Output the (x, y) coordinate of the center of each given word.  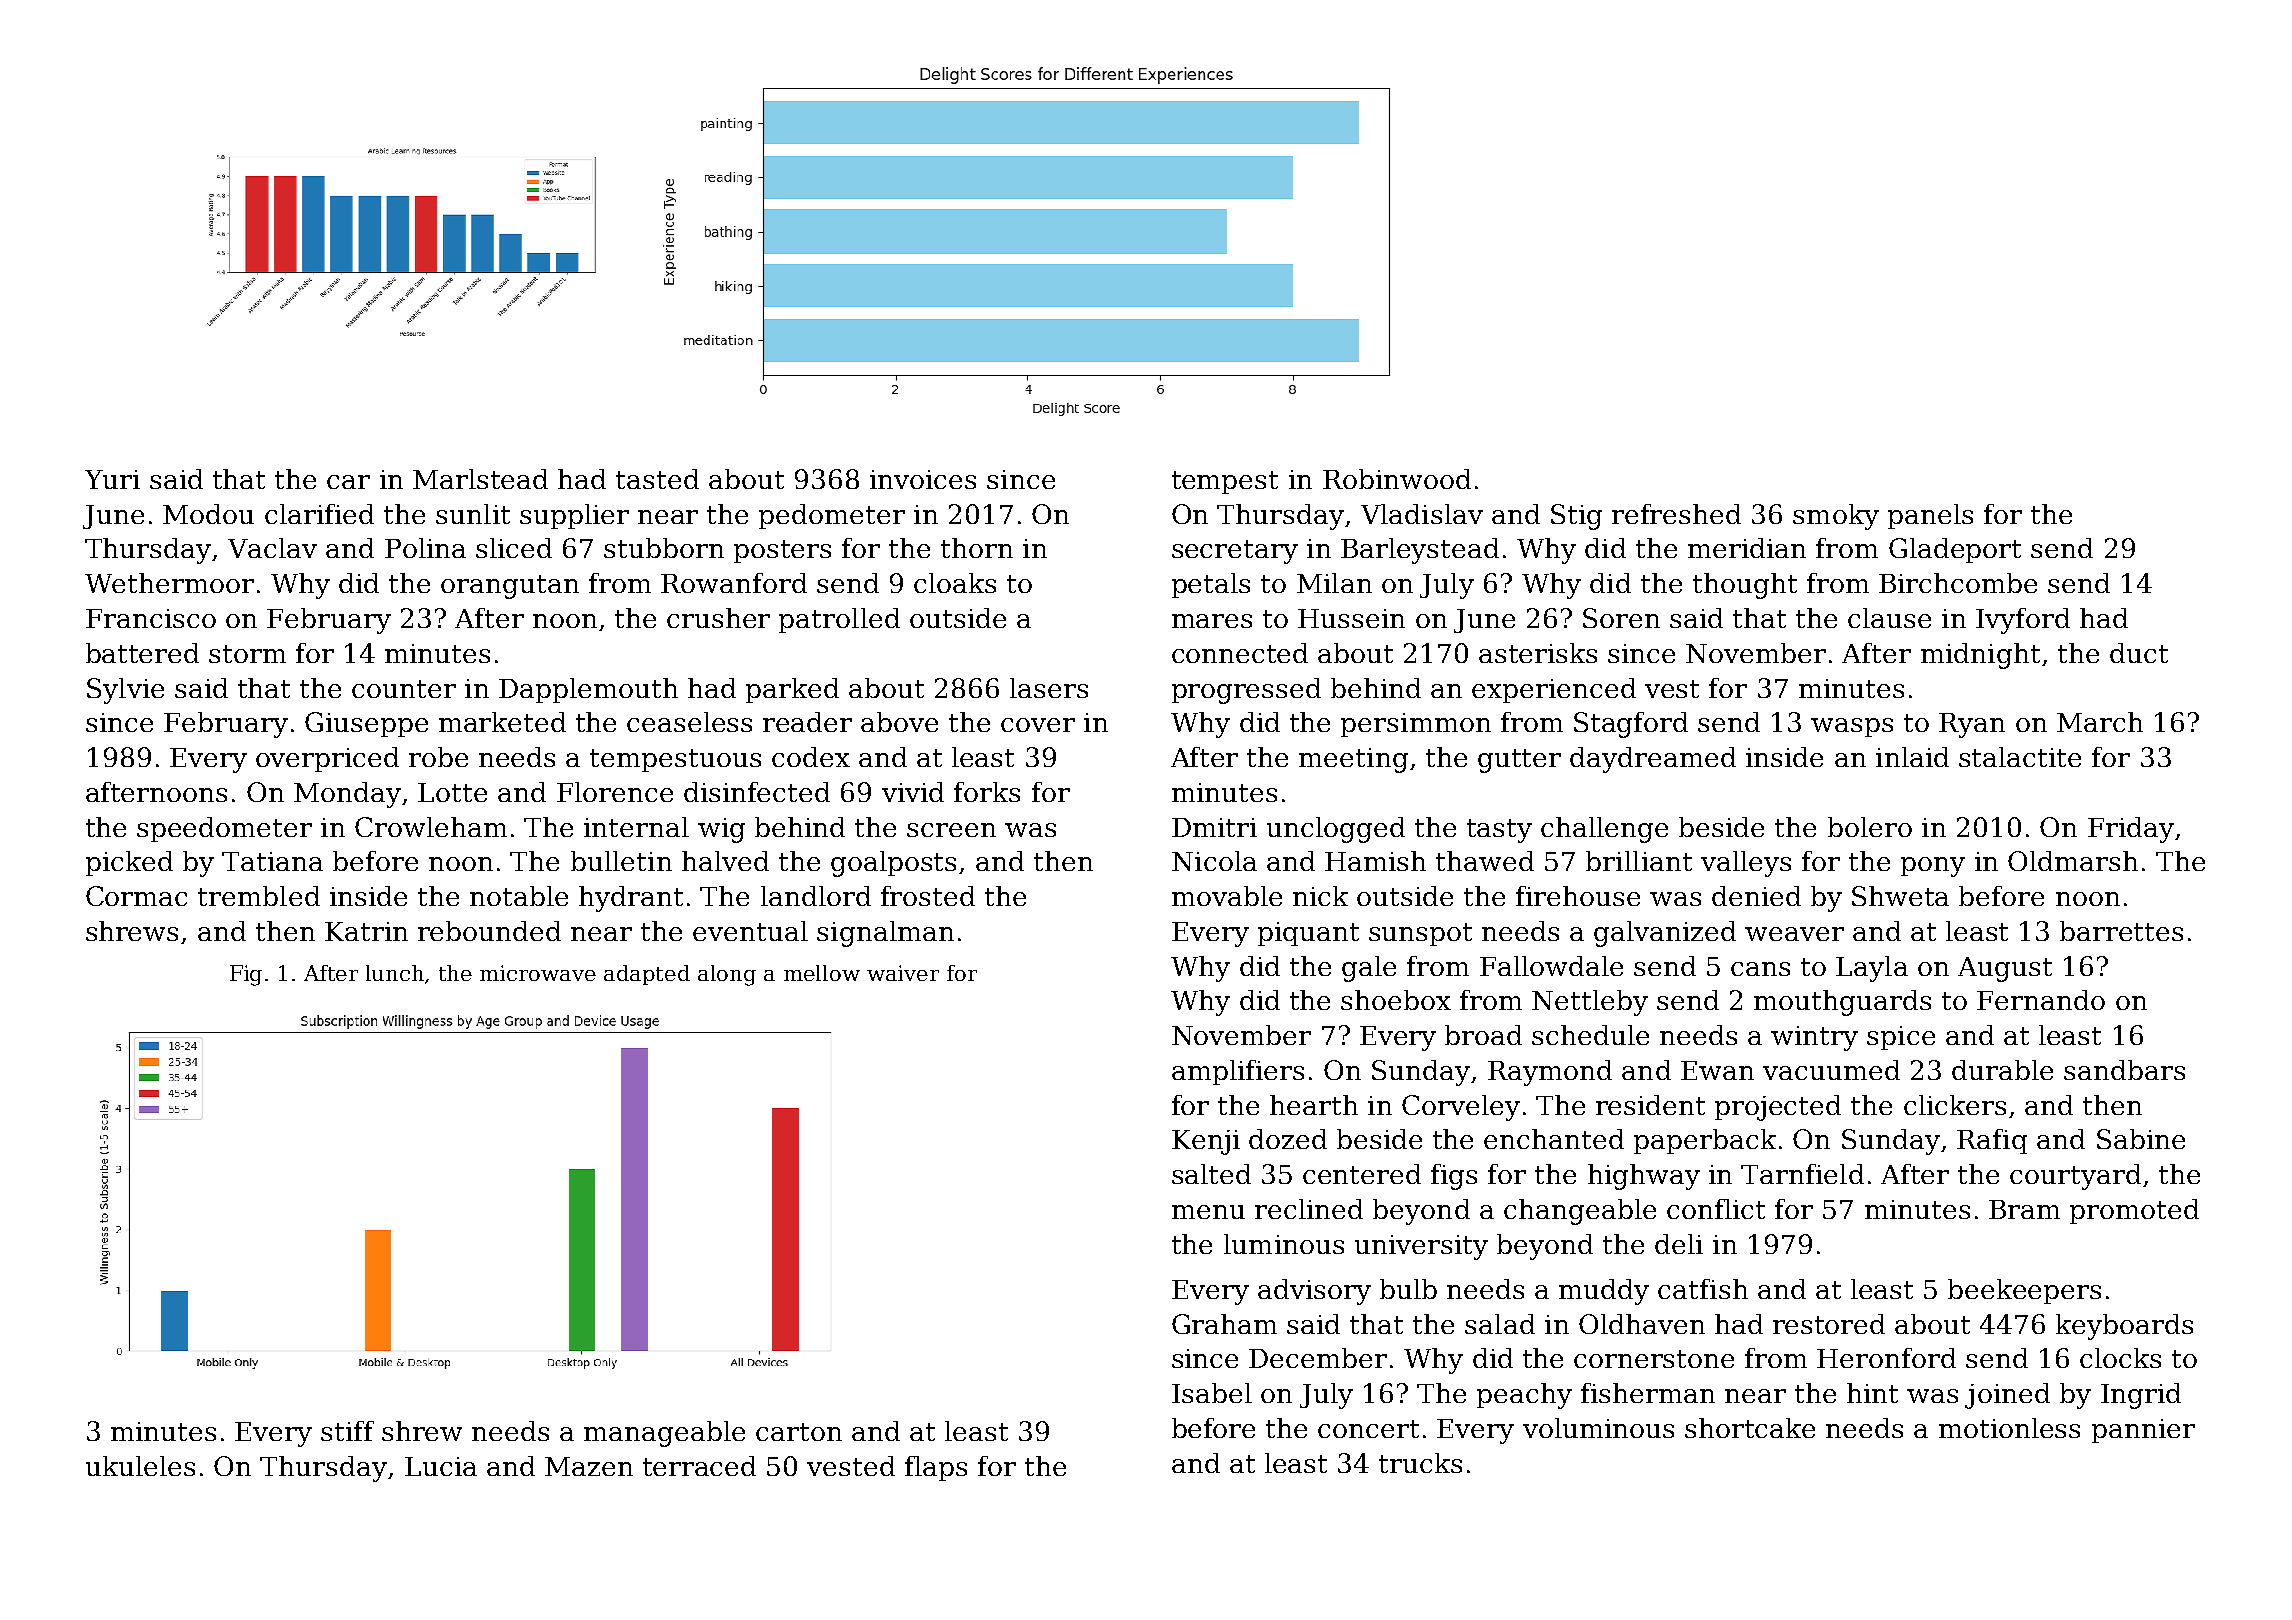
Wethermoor (169, 583)
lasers (1049, 688)
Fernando (2041, 1000)
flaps (936, 1468)
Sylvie (125, 691)
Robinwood (1397, 479)
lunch (395, 973)
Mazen (589, 1466)
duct (2139, 653)
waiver (903, 973)
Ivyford (2023, 621)
